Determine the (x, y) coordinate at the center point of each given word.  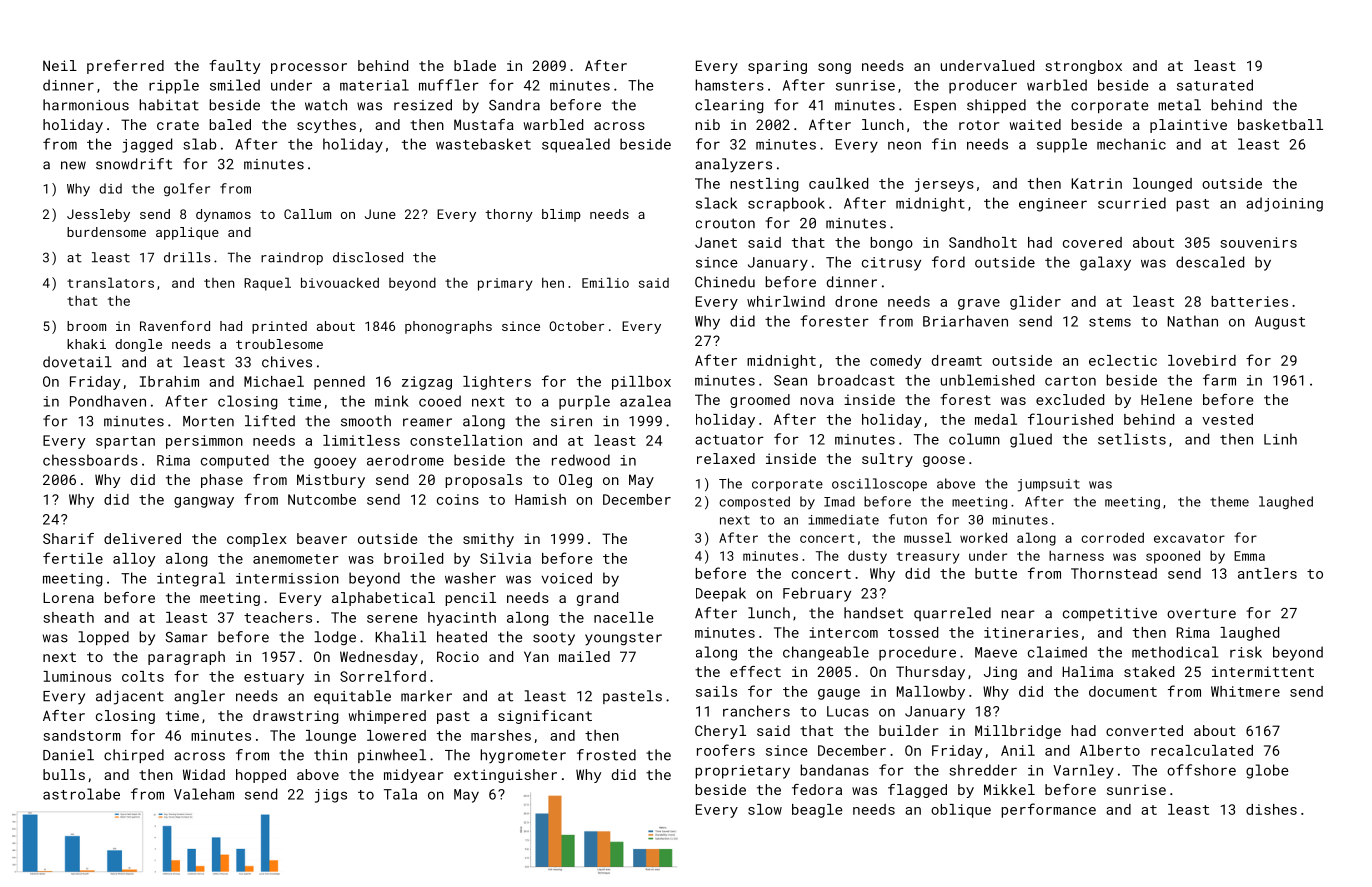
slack (716, 203)
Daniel (68, 755)
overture (1201, 613)
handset (873, 613)
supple (1062, 145)
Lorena (68, 597)
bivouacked (340, 282)
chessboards (90, 460)
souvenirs (1258, 242)
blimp (561, 215)
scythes (326, 126)
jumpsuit (1049, 485)
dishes (1271, 809)
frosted (606, 755)
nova (817, 401)
